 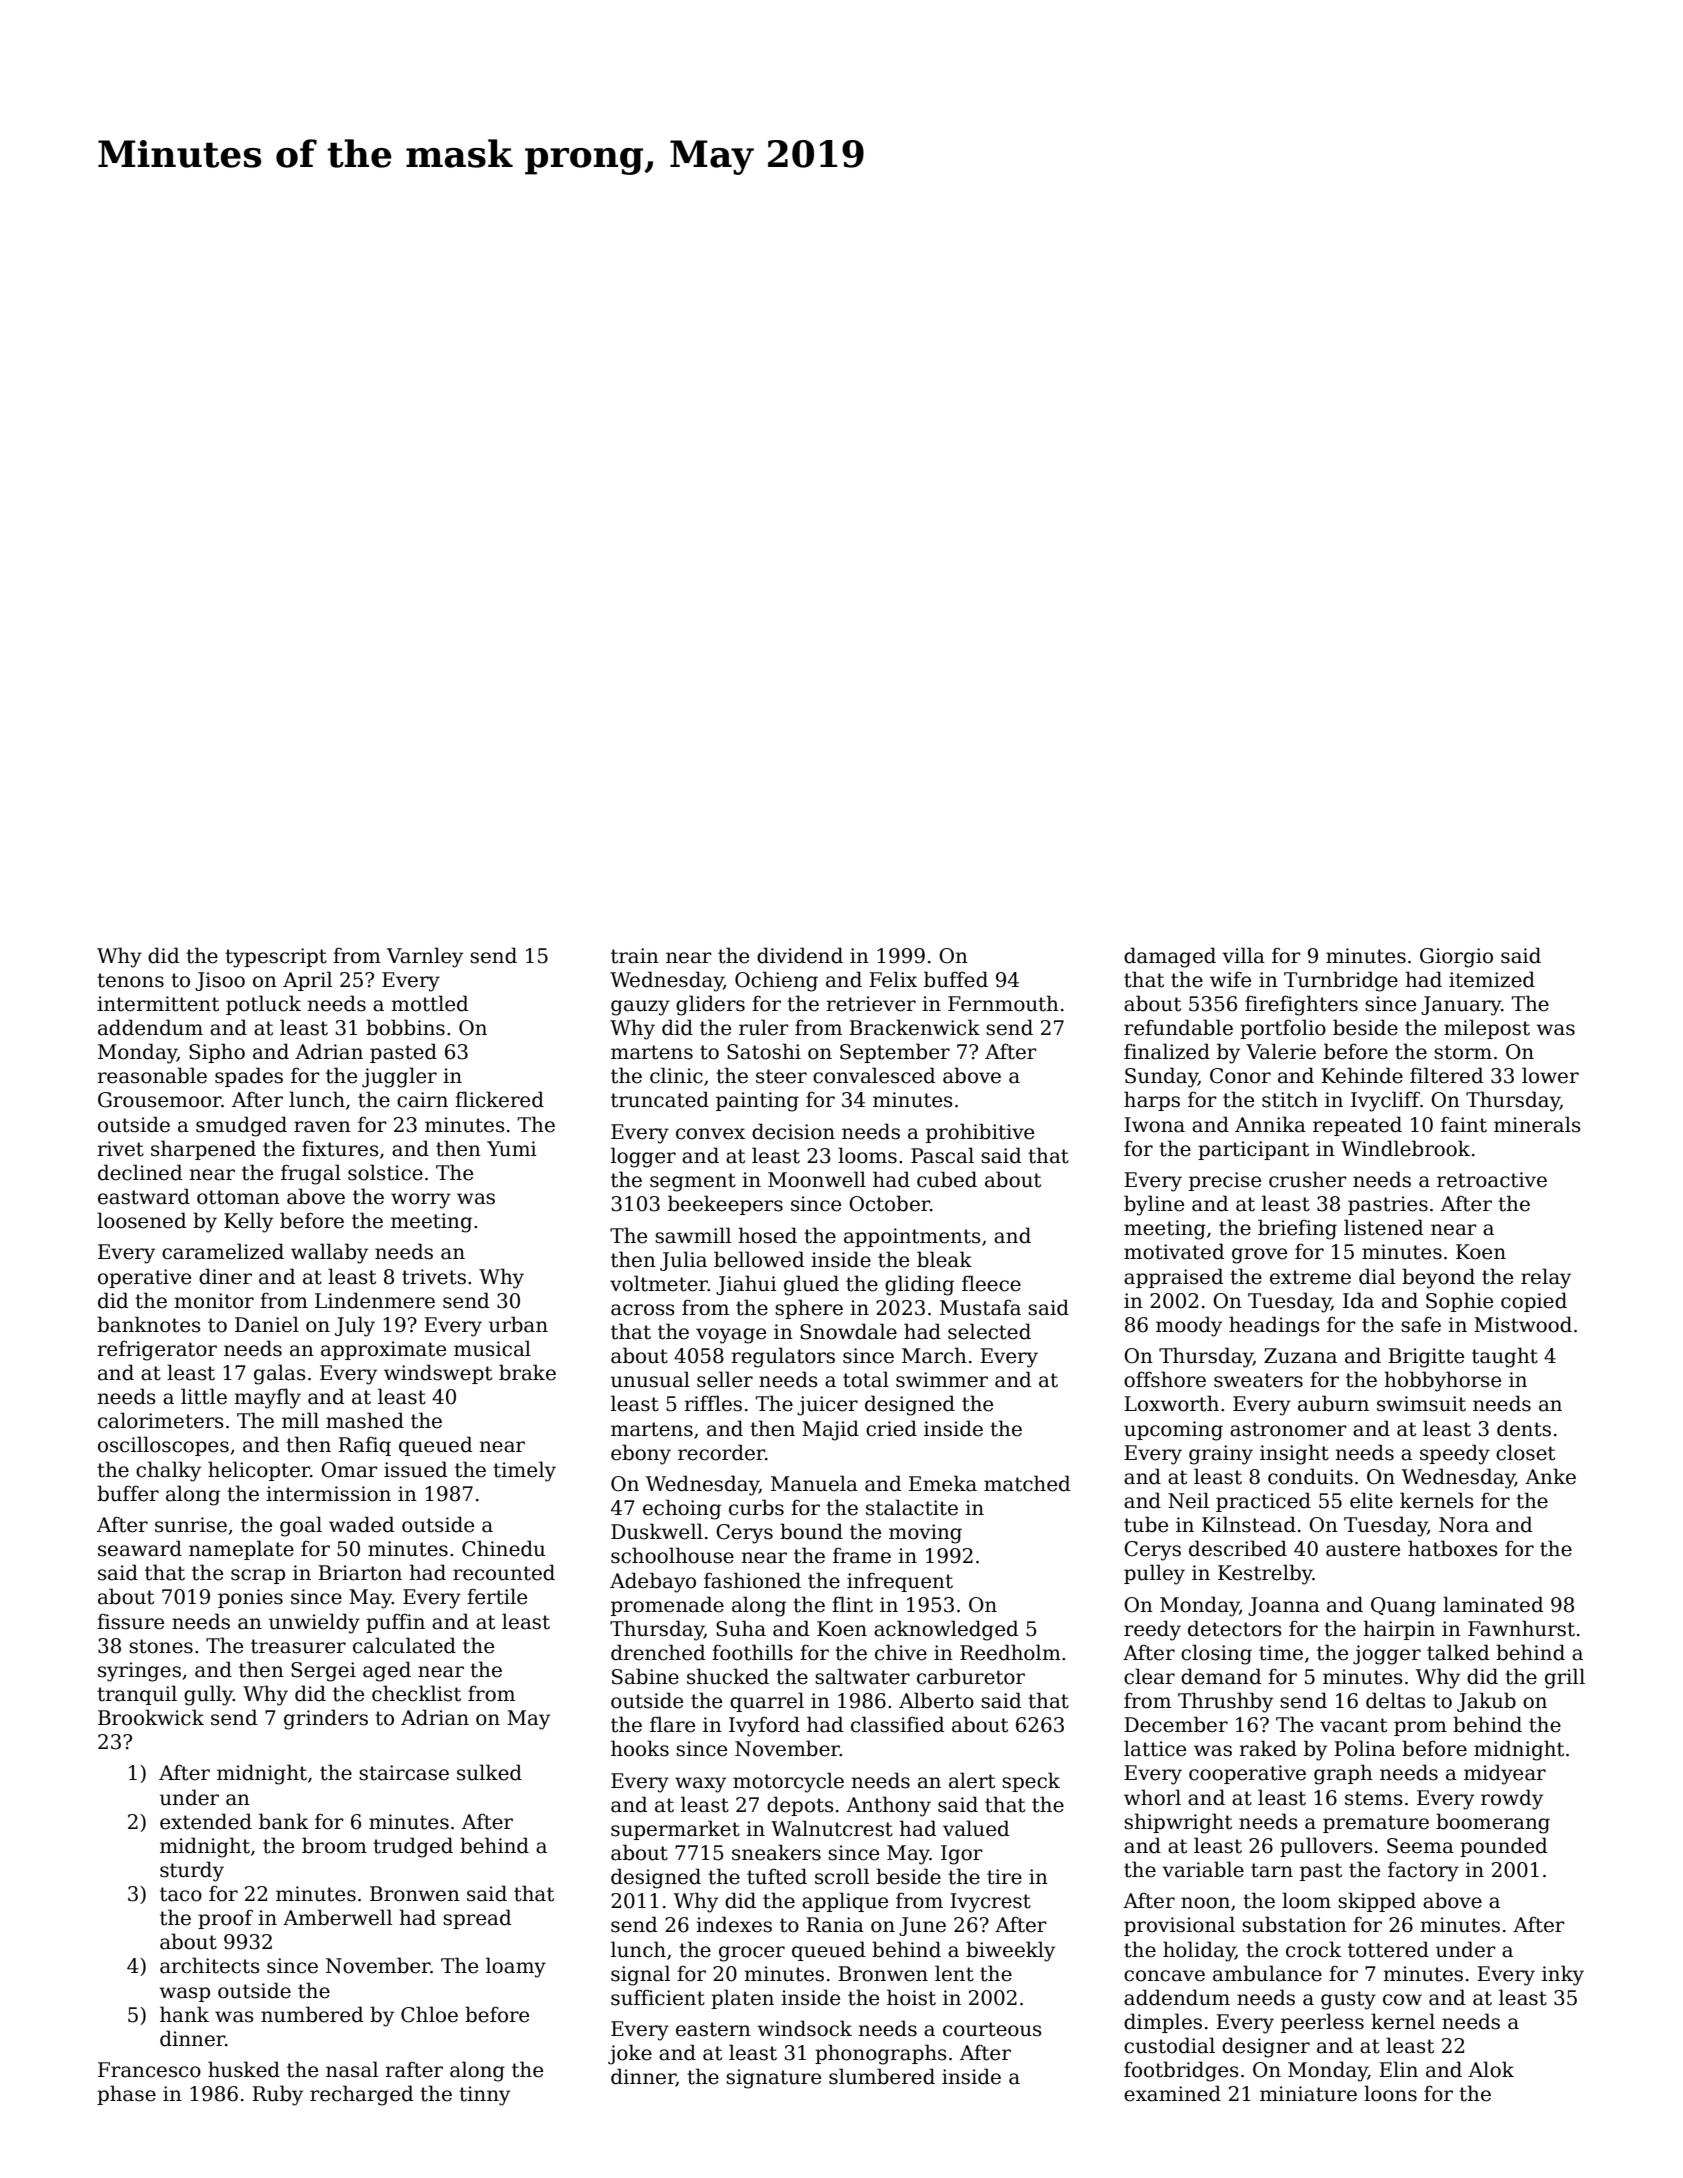 I want to click on Ruby, so click(x=277, y=2095).
